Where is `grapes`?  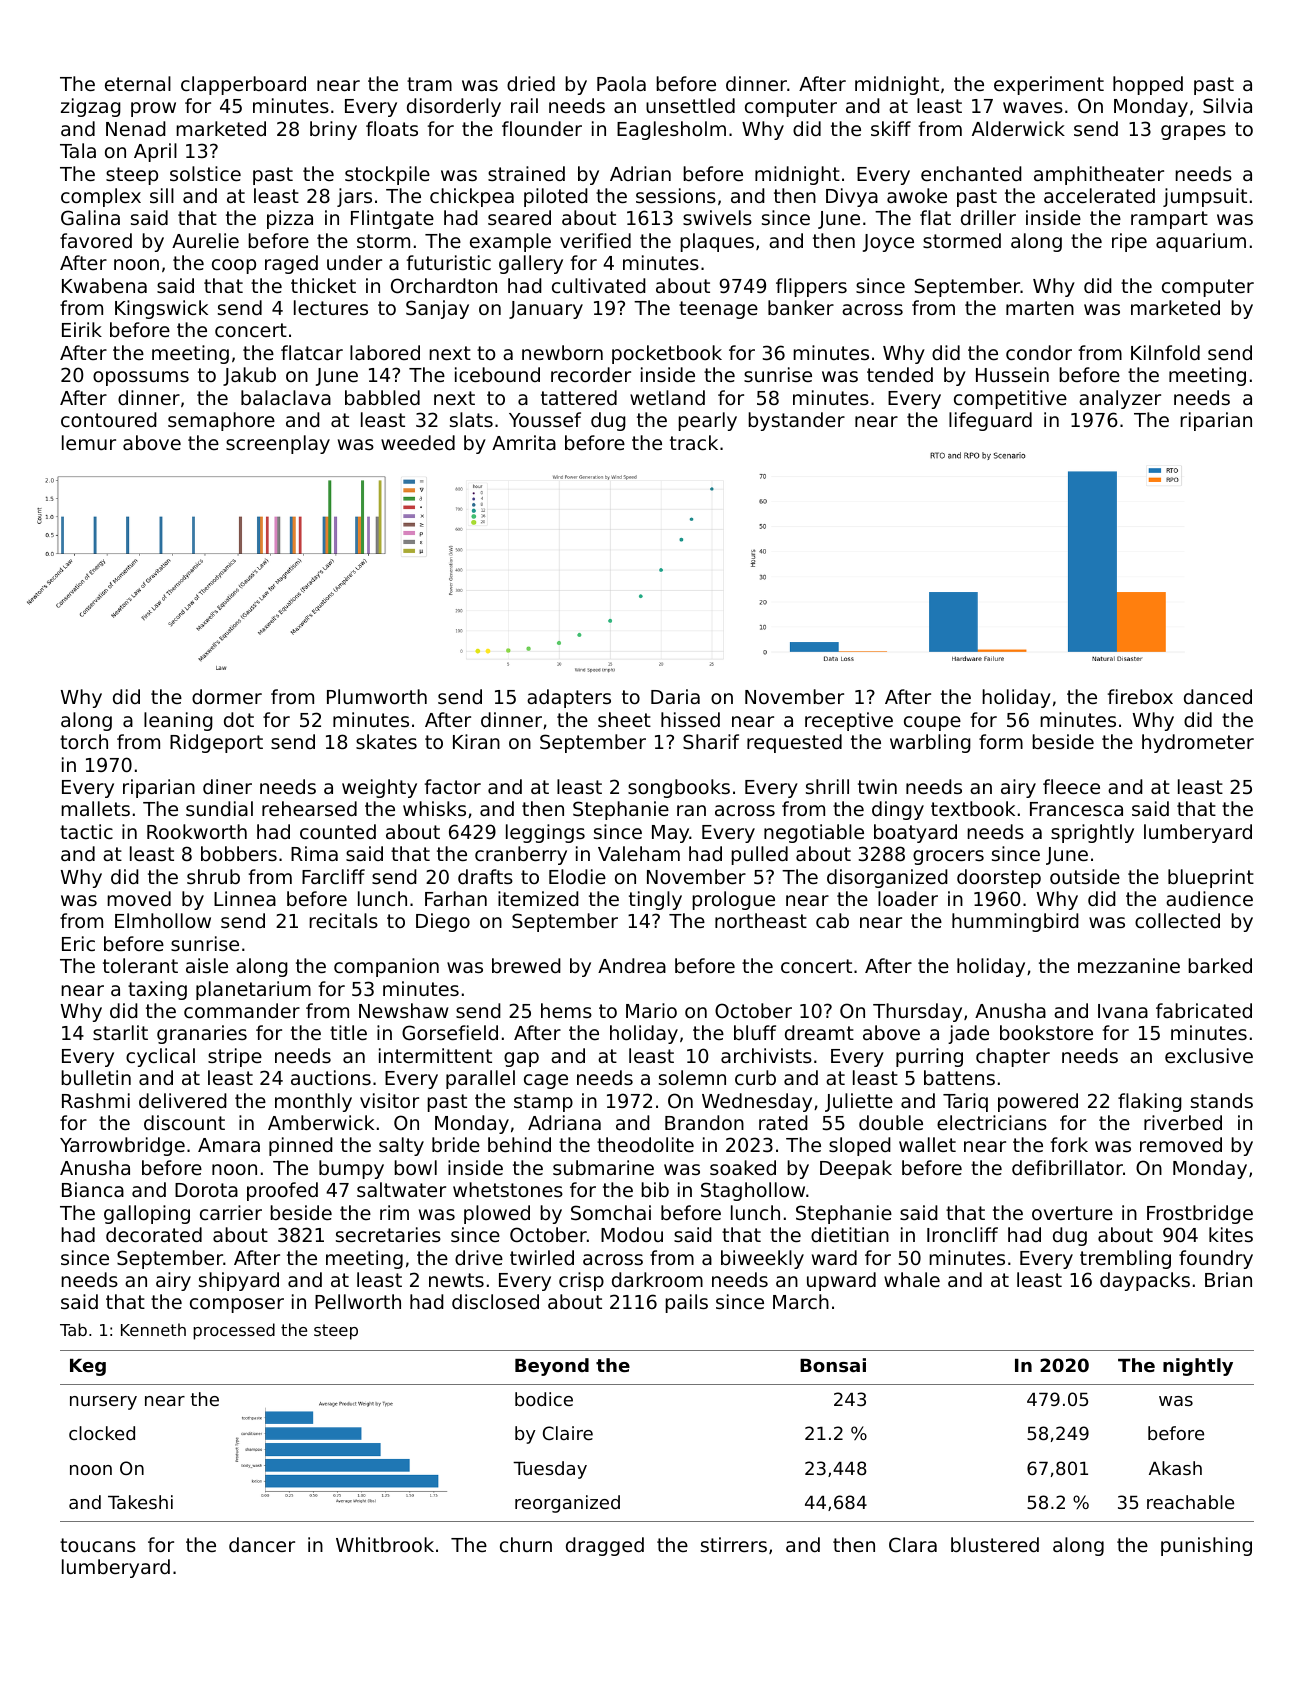 grapes is located at coordinates (1193, 132).
